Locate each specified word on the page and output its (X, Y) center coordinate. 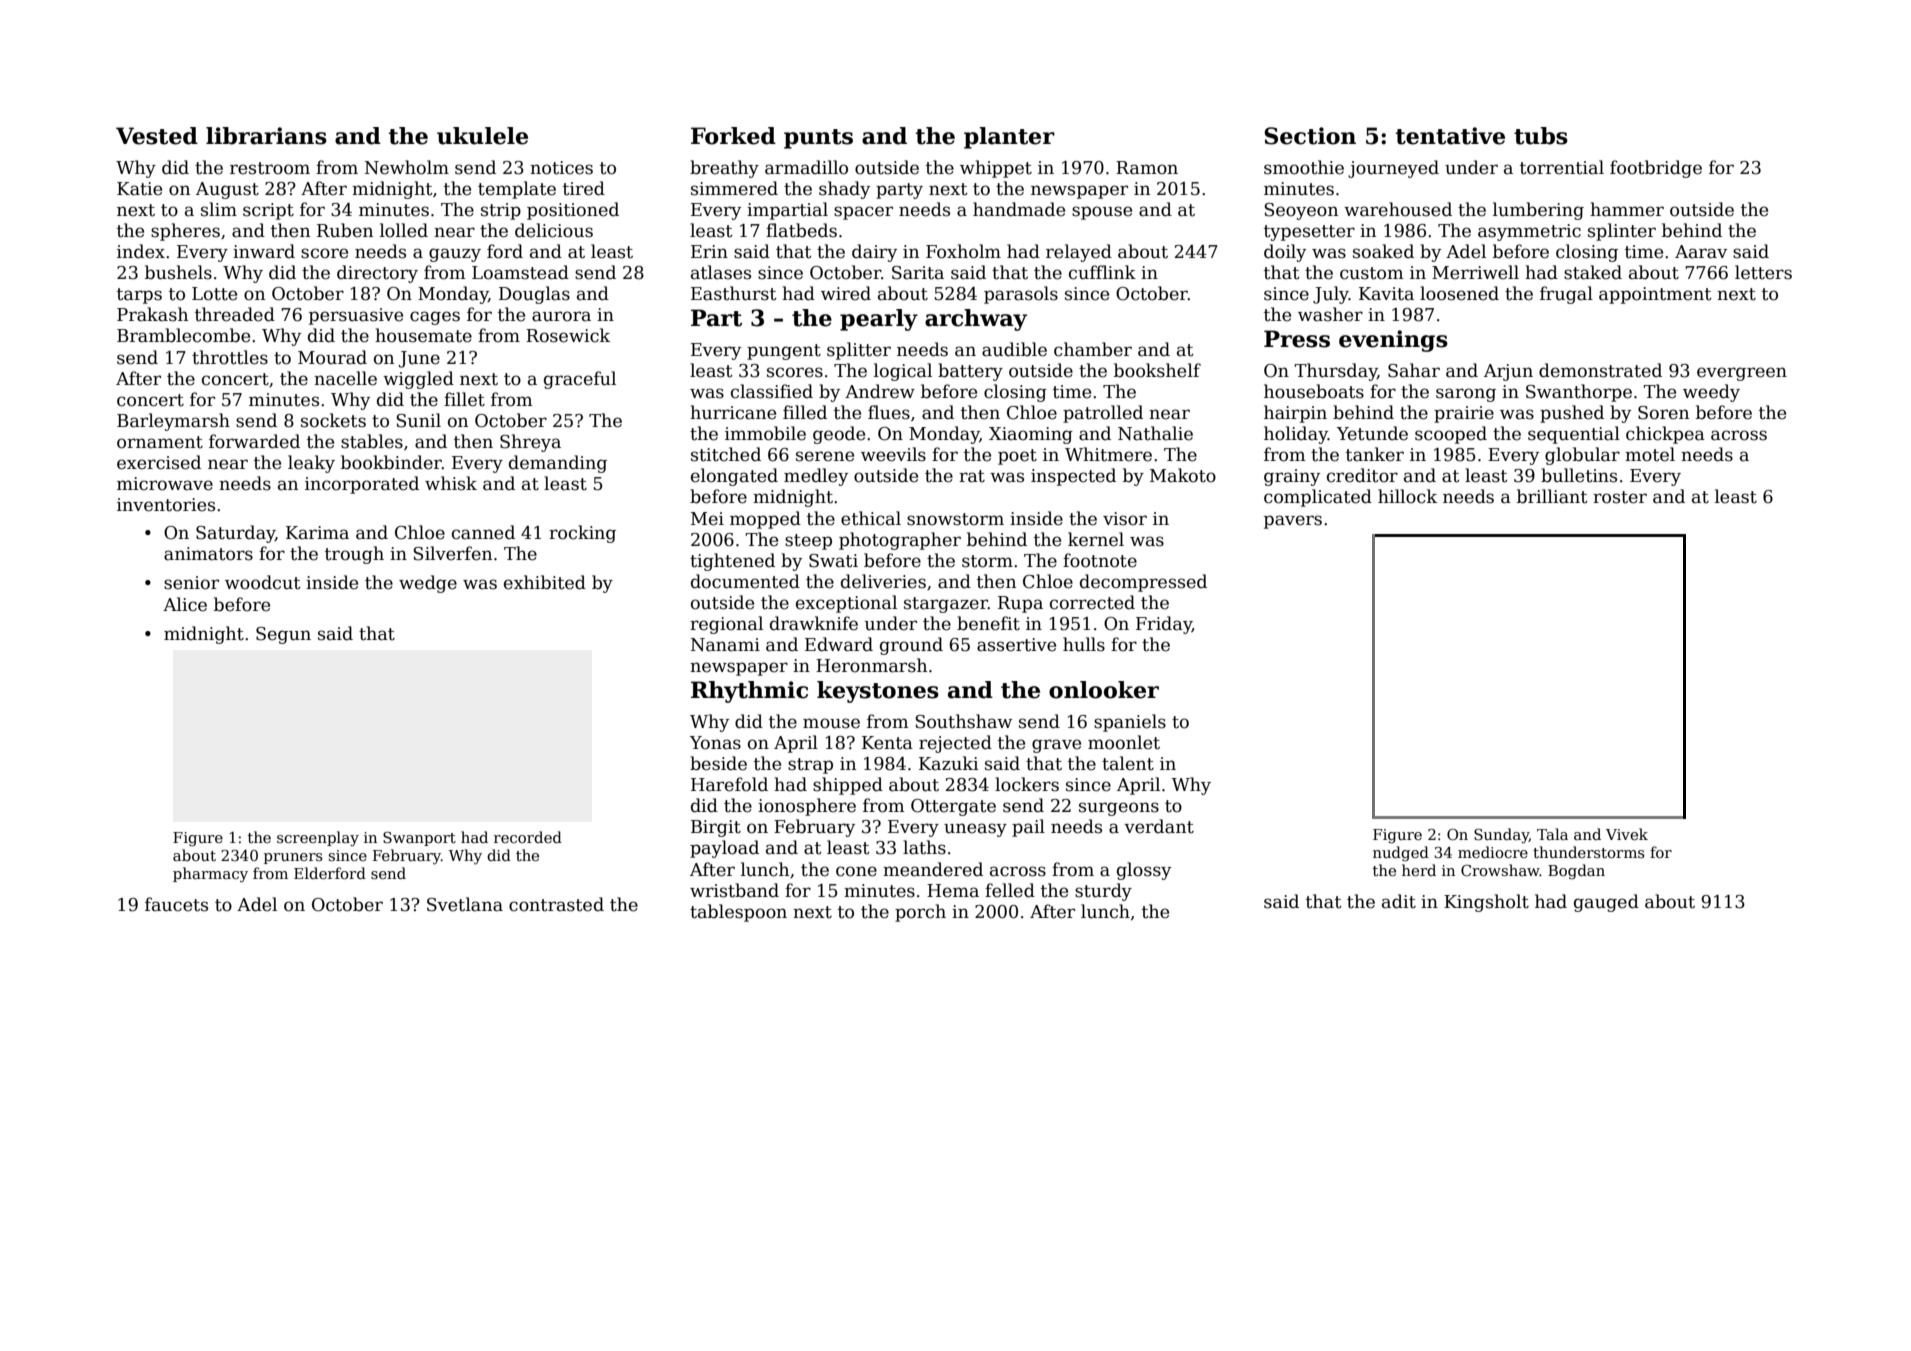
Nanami (725, 645)
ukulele (482, 136)
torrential (1562, 167)
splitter (859, 351)
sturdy (1103, 892)
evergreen (1742, 374)
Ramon (1147, 168)
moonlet (1124, 742)
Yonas (715, 743)
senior (191, 583)
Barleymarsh (173, 422)
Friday (1164, 625)
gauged (1606, 903)
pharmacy (210, 875)
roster (1620, 497)
